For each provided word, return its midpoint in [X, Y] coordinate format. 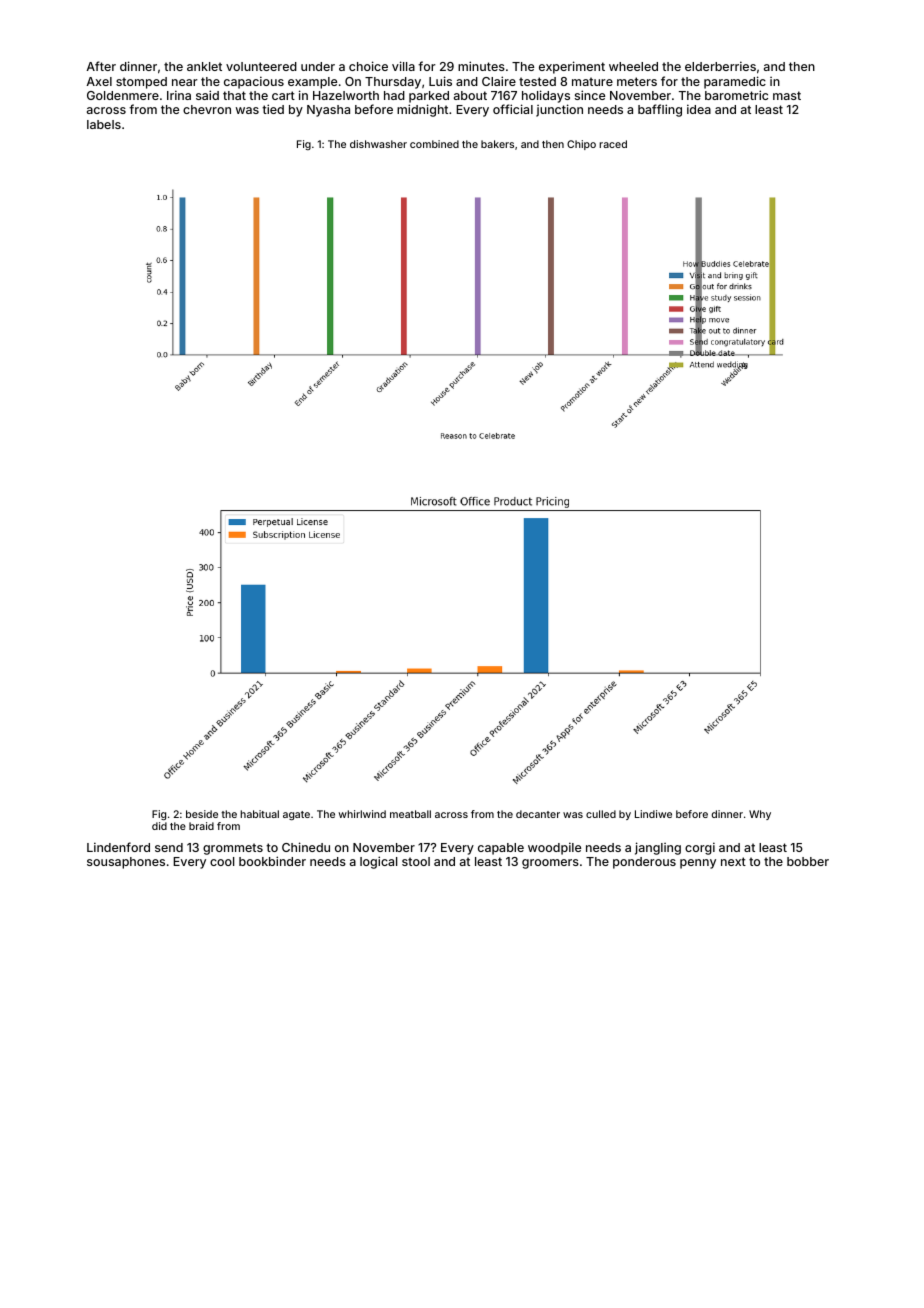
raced [613, 144]
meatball [410, 814]
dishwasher [378, 144]
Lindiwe [653, 814]
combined [434, 144]
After [101, 66]
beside [202, 814]
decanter [538, 814]
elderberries [720, 66]
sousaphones [126, 863]
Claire [499, 81]
